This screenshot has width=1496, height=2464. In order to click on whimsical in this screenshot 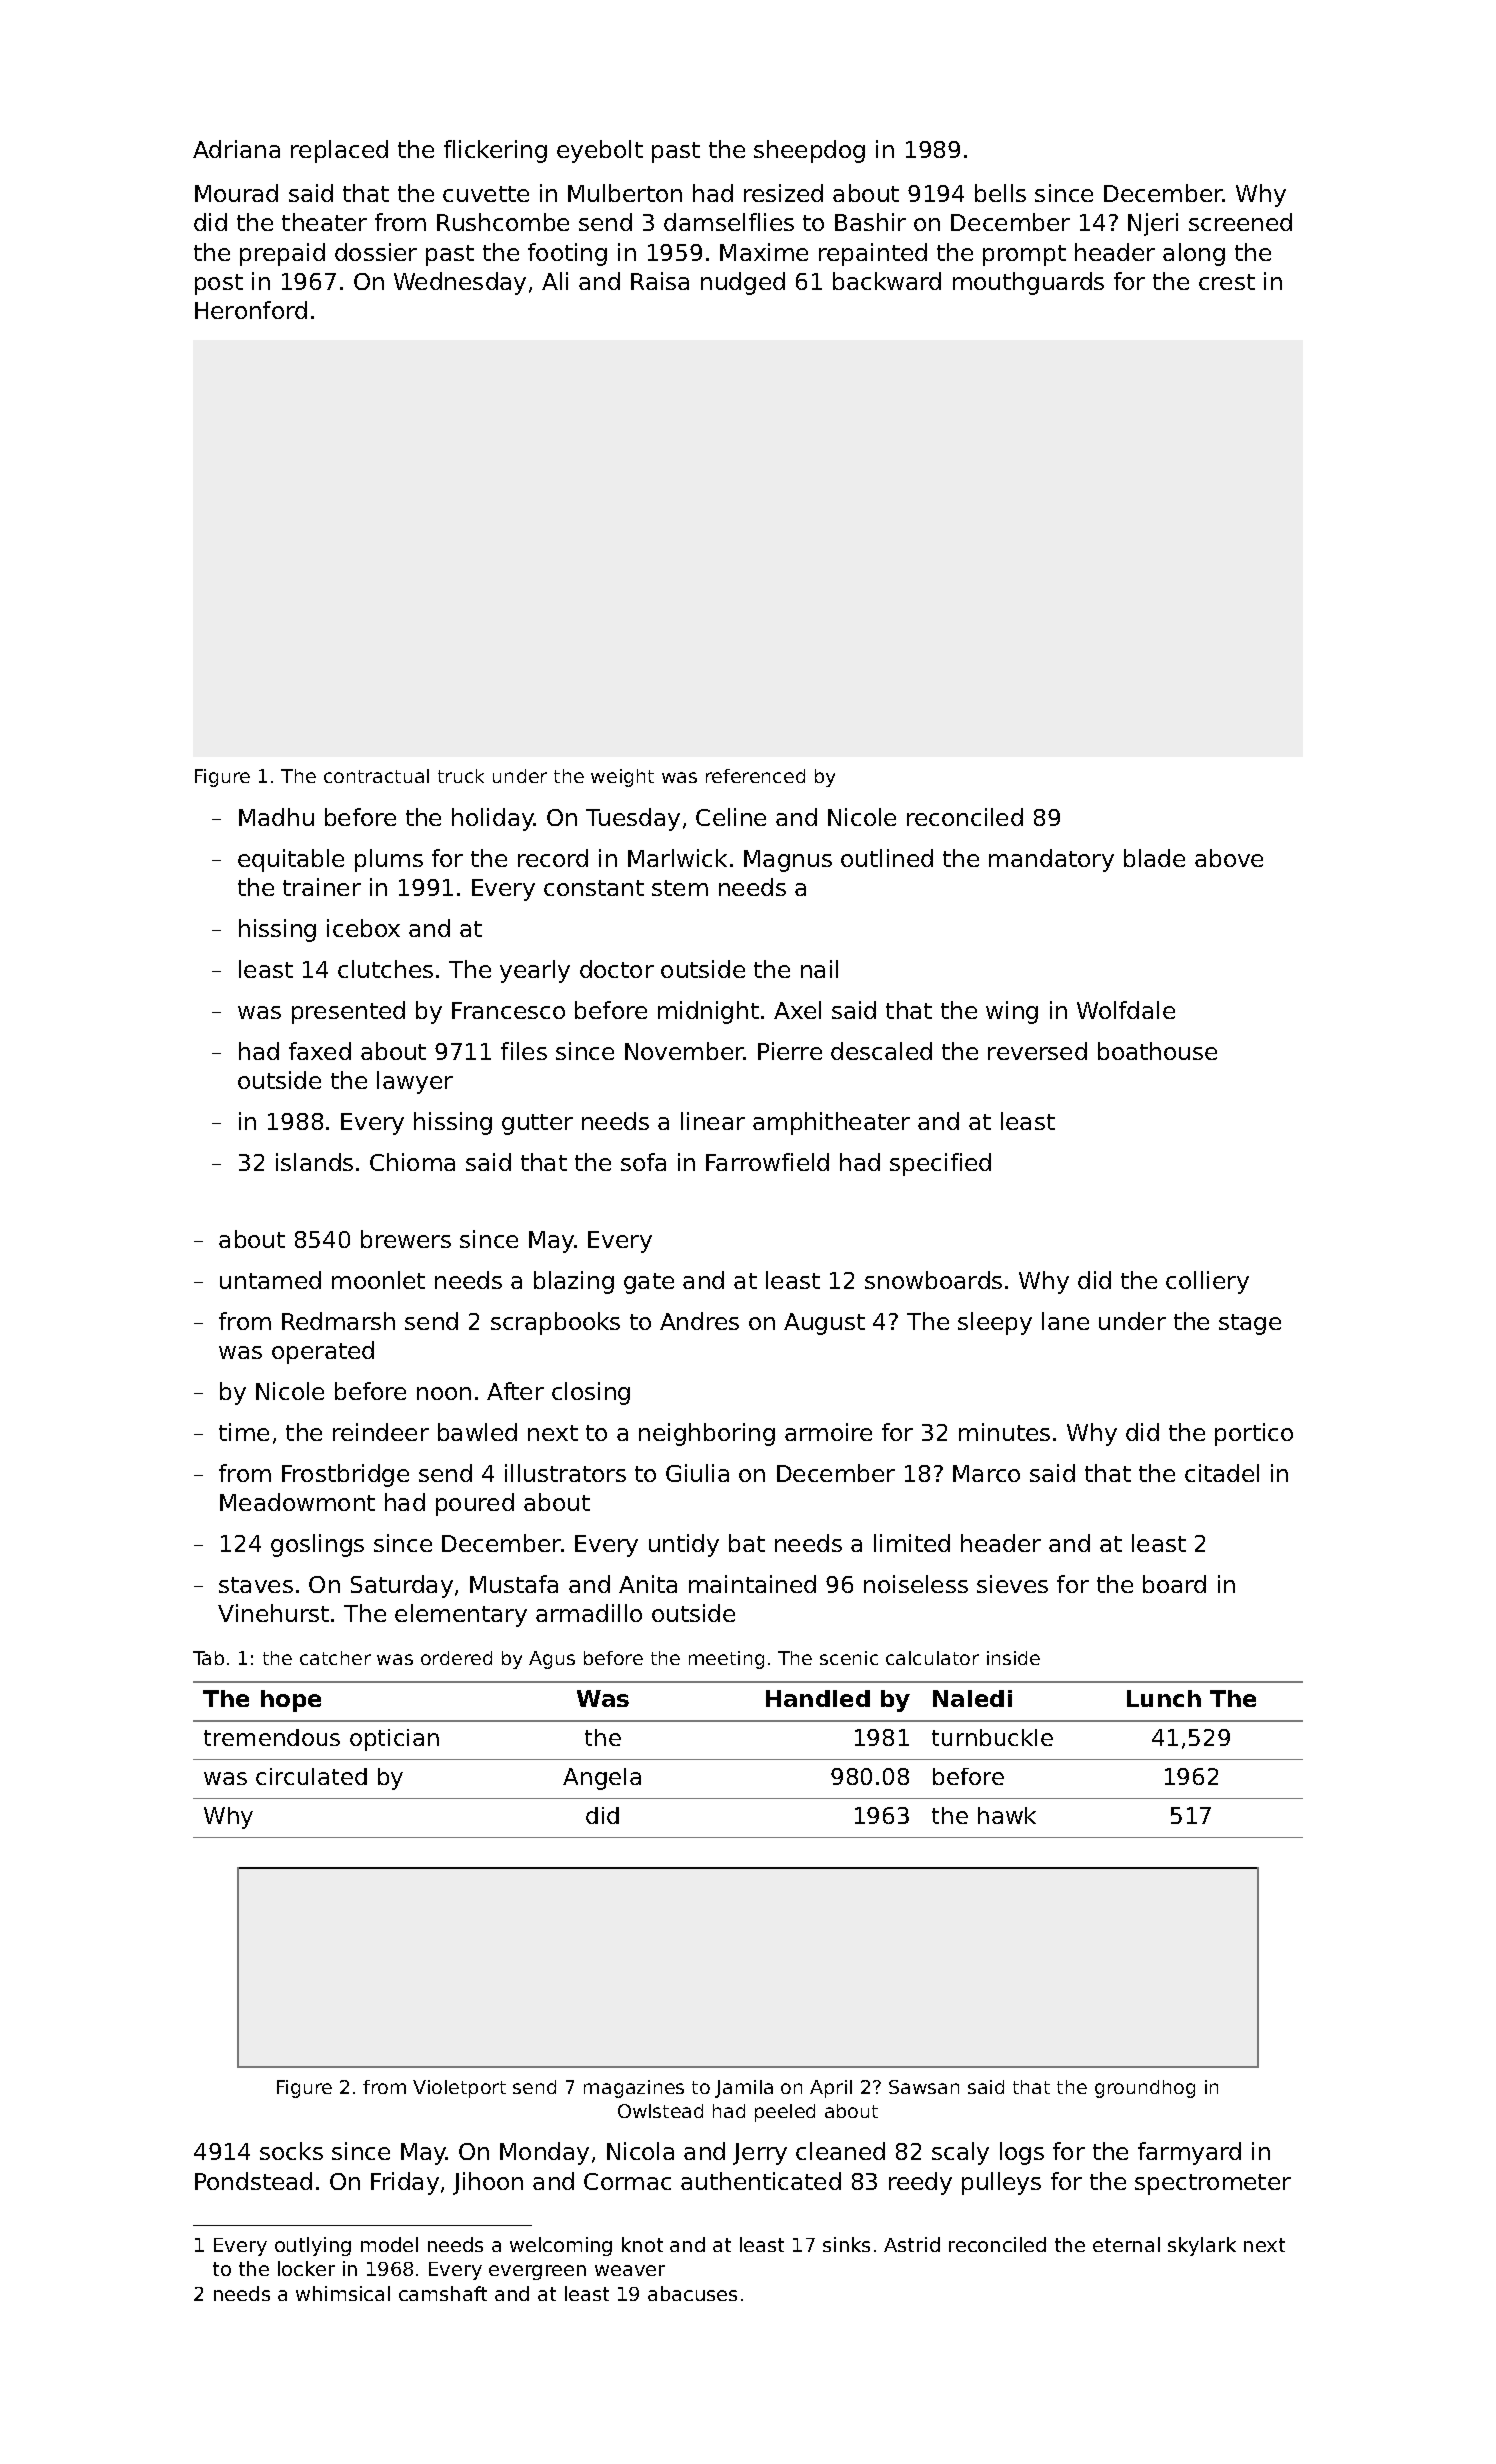, I will do `click(343, 2293)`.
